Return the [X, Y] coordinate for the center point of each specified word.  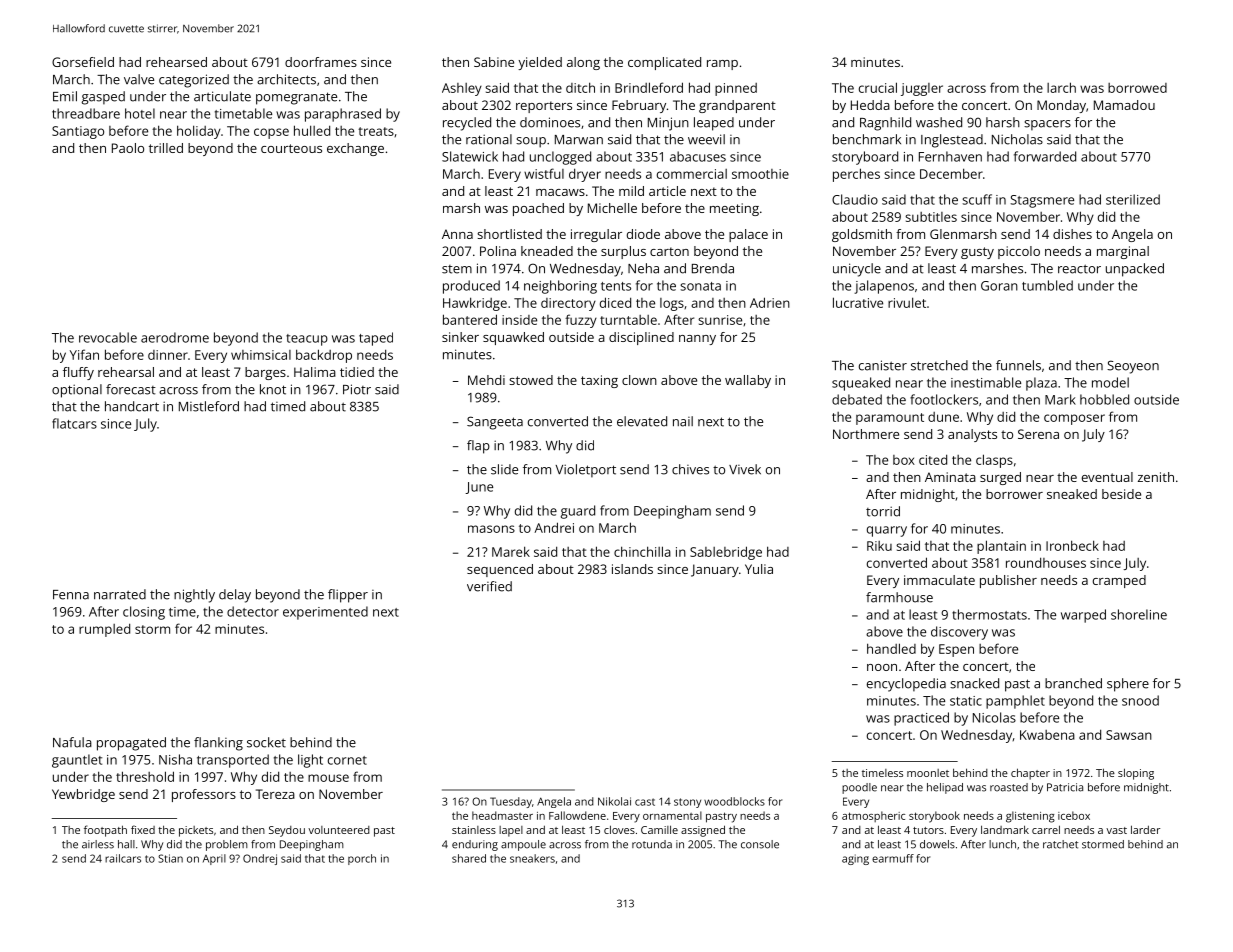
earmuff [893, 858]
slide [504, 469]
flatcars [74, 423]
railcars [123, 858]
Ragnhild [885, 124]
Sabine [494, 62]
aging [855, 859]
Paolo [128, 148]
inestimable [986, 382]
